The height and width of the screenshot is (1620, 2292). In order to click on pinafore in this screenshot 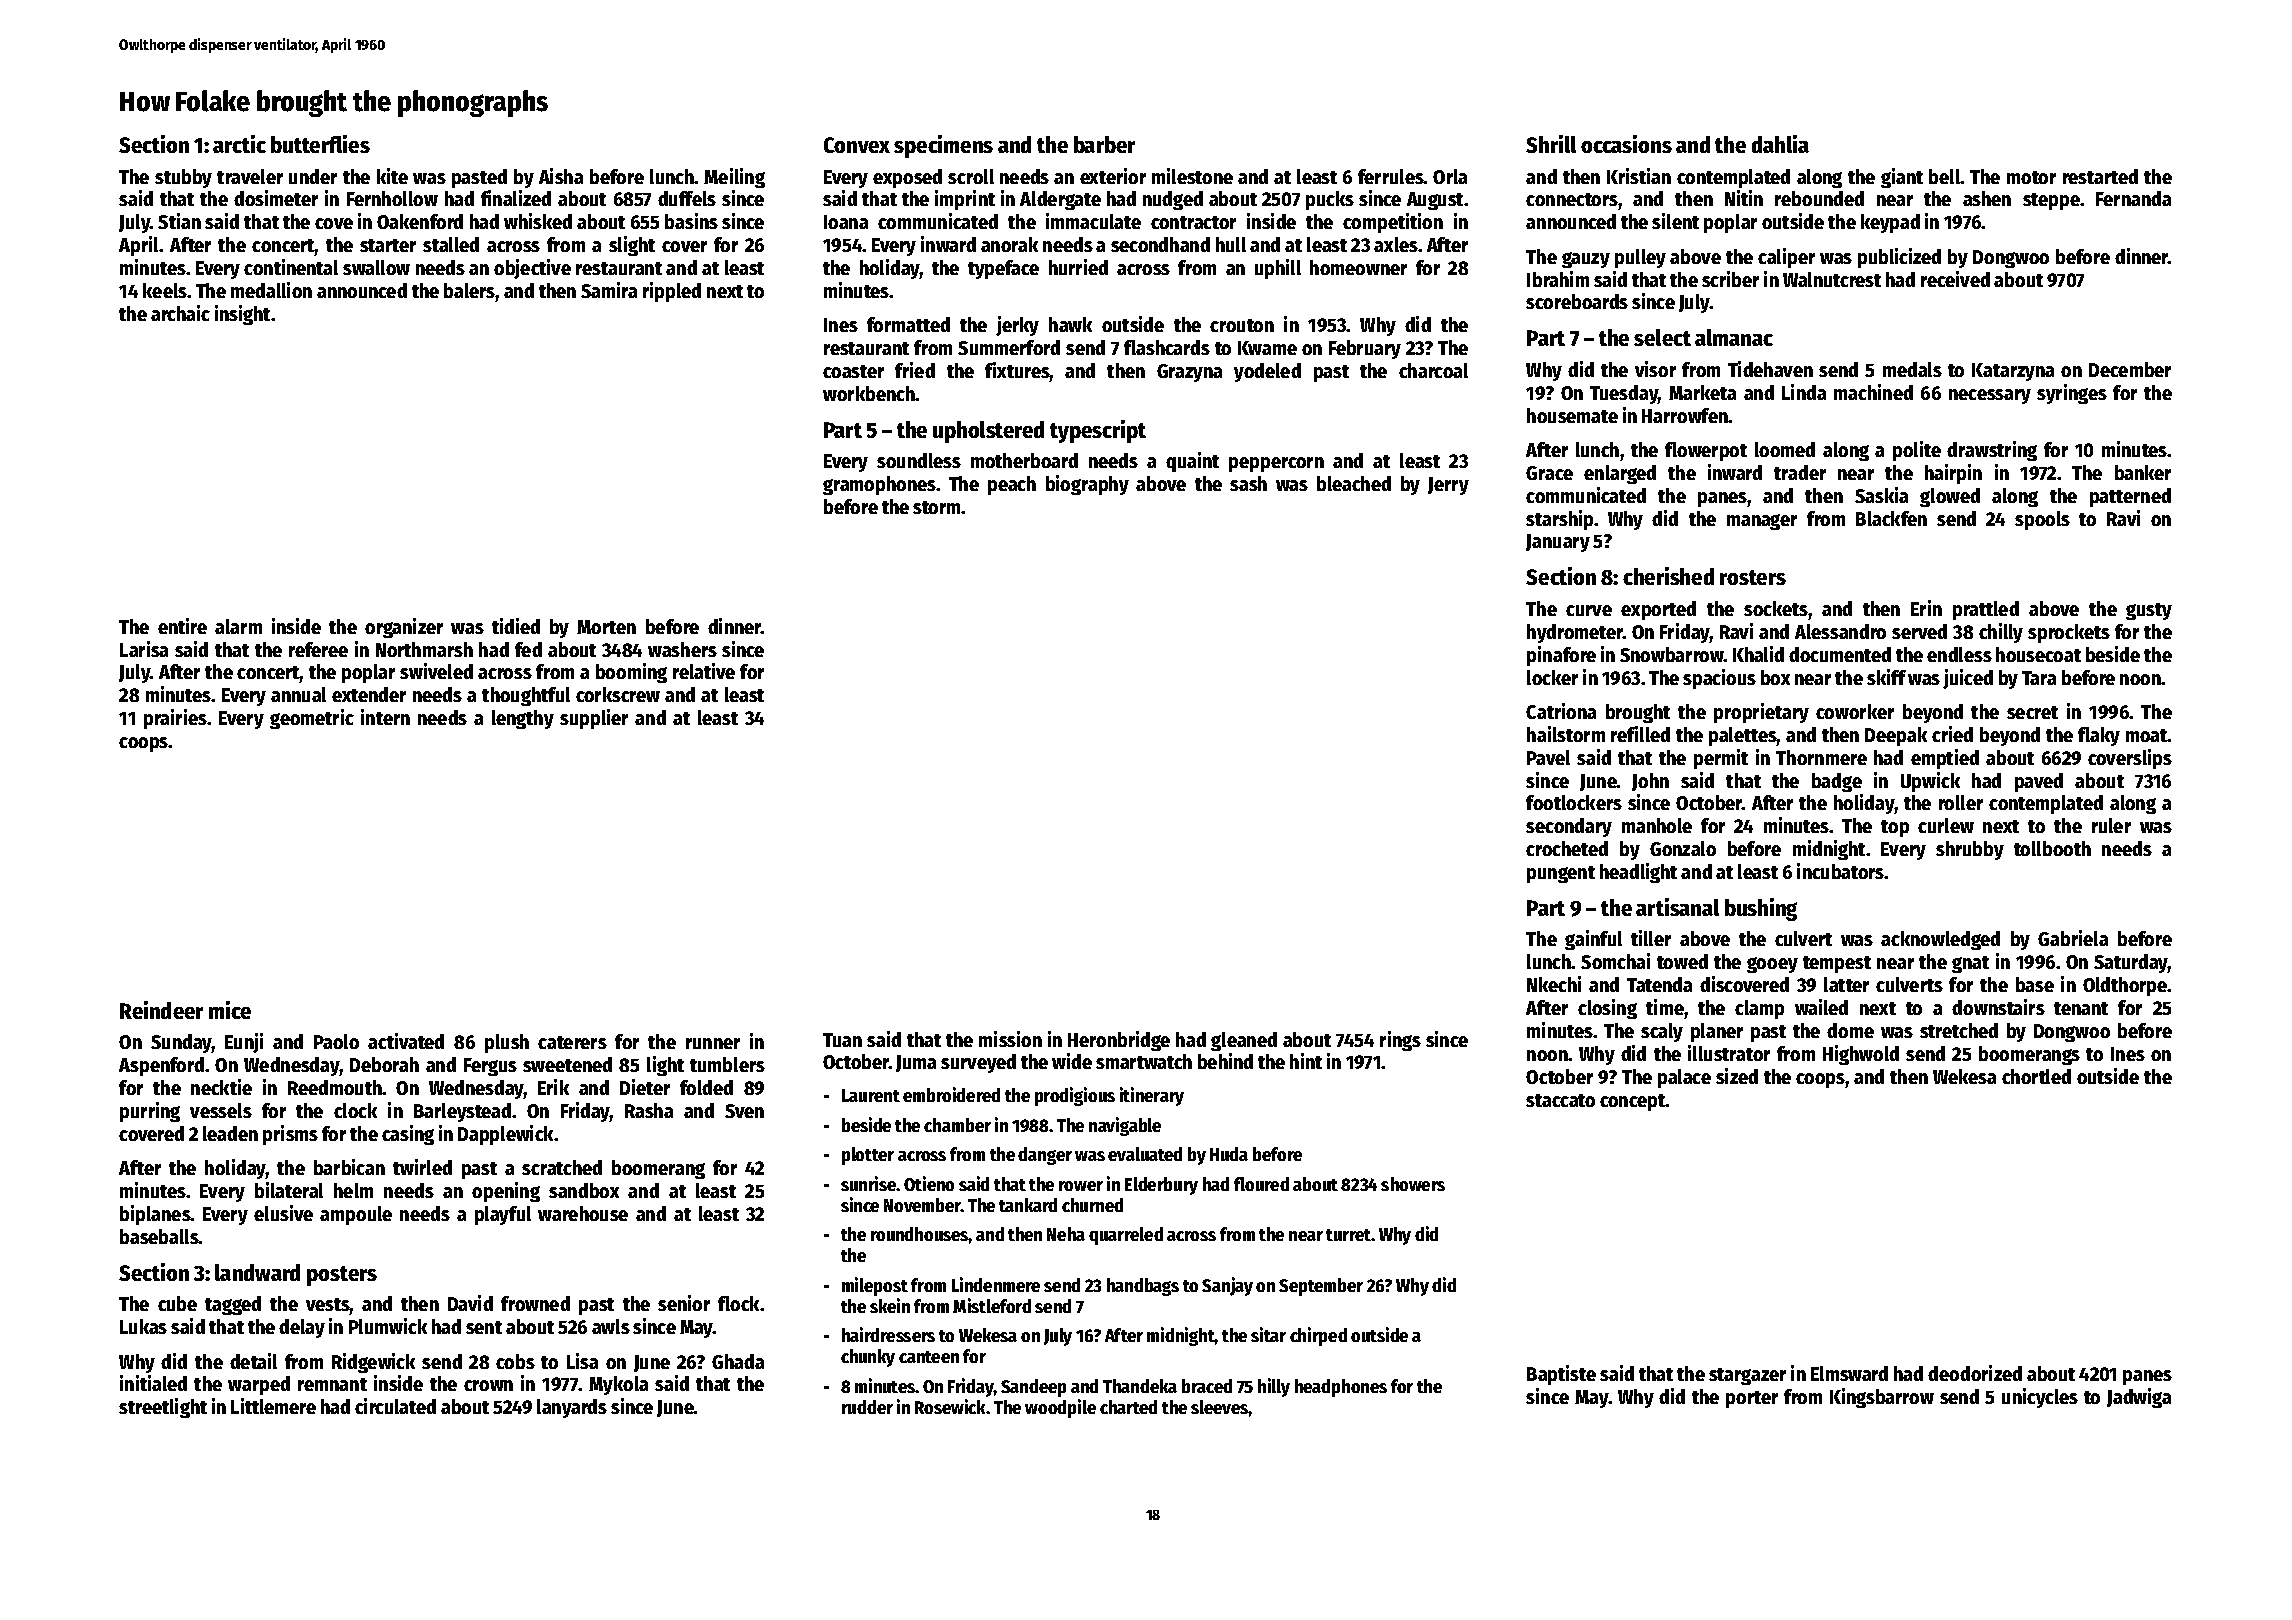, I will do `click(1561, 656)`.
